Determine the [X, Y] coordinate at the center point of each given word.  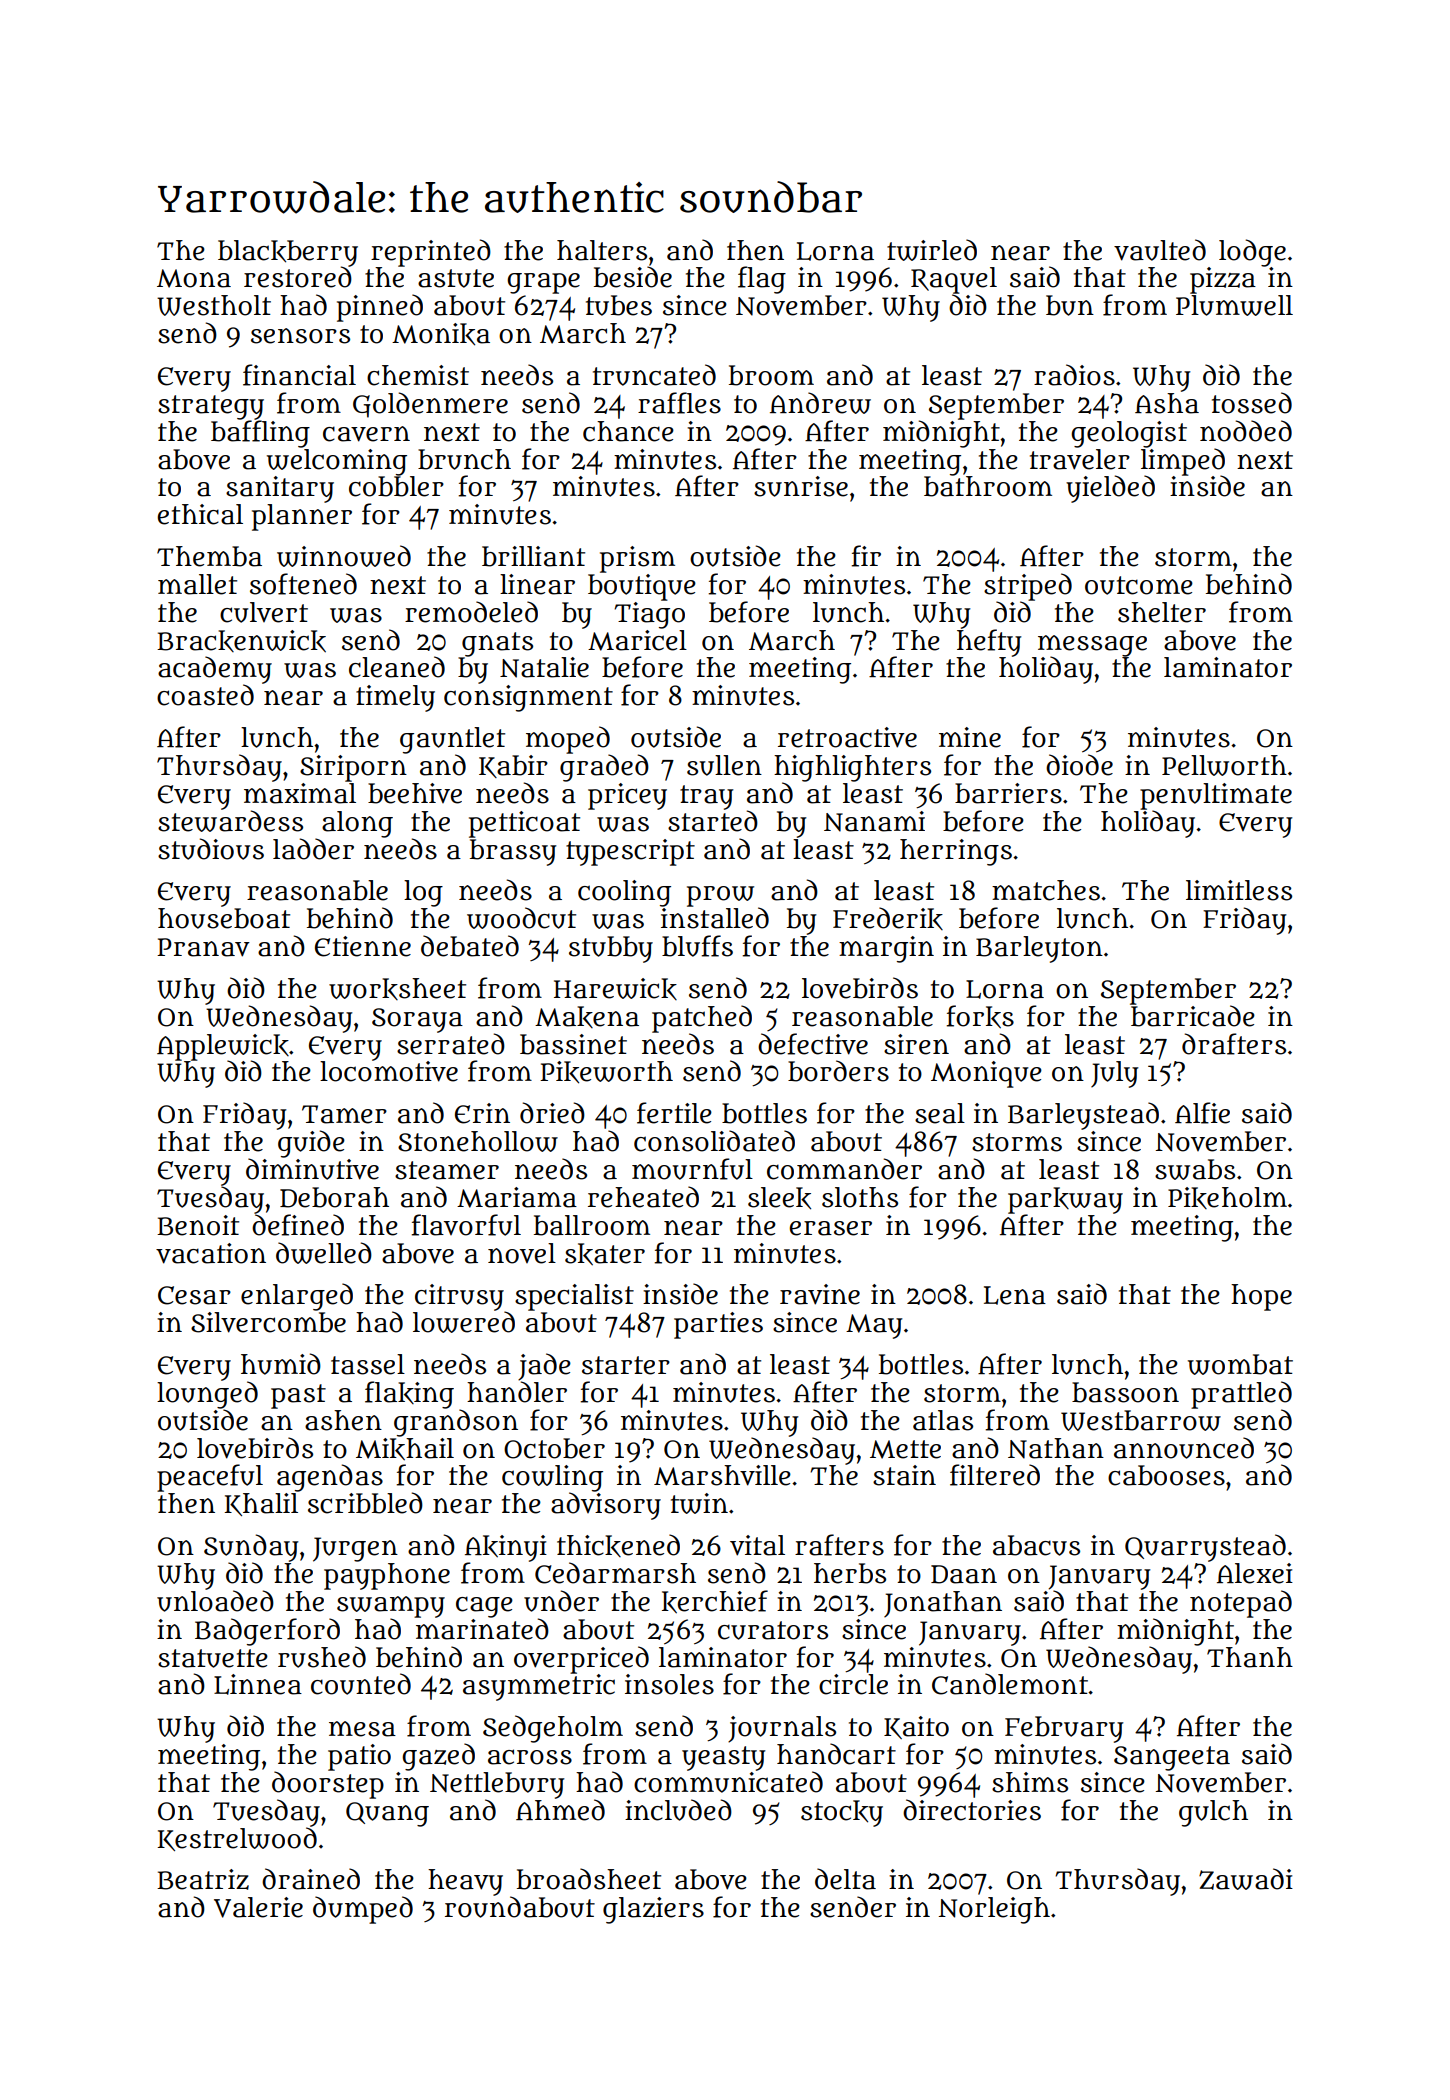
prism [637, 559]
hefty [989, 643]
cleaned [397, 667]
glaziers [653, 1910]
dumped [363, 1910]
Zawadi [1246, 1879]
